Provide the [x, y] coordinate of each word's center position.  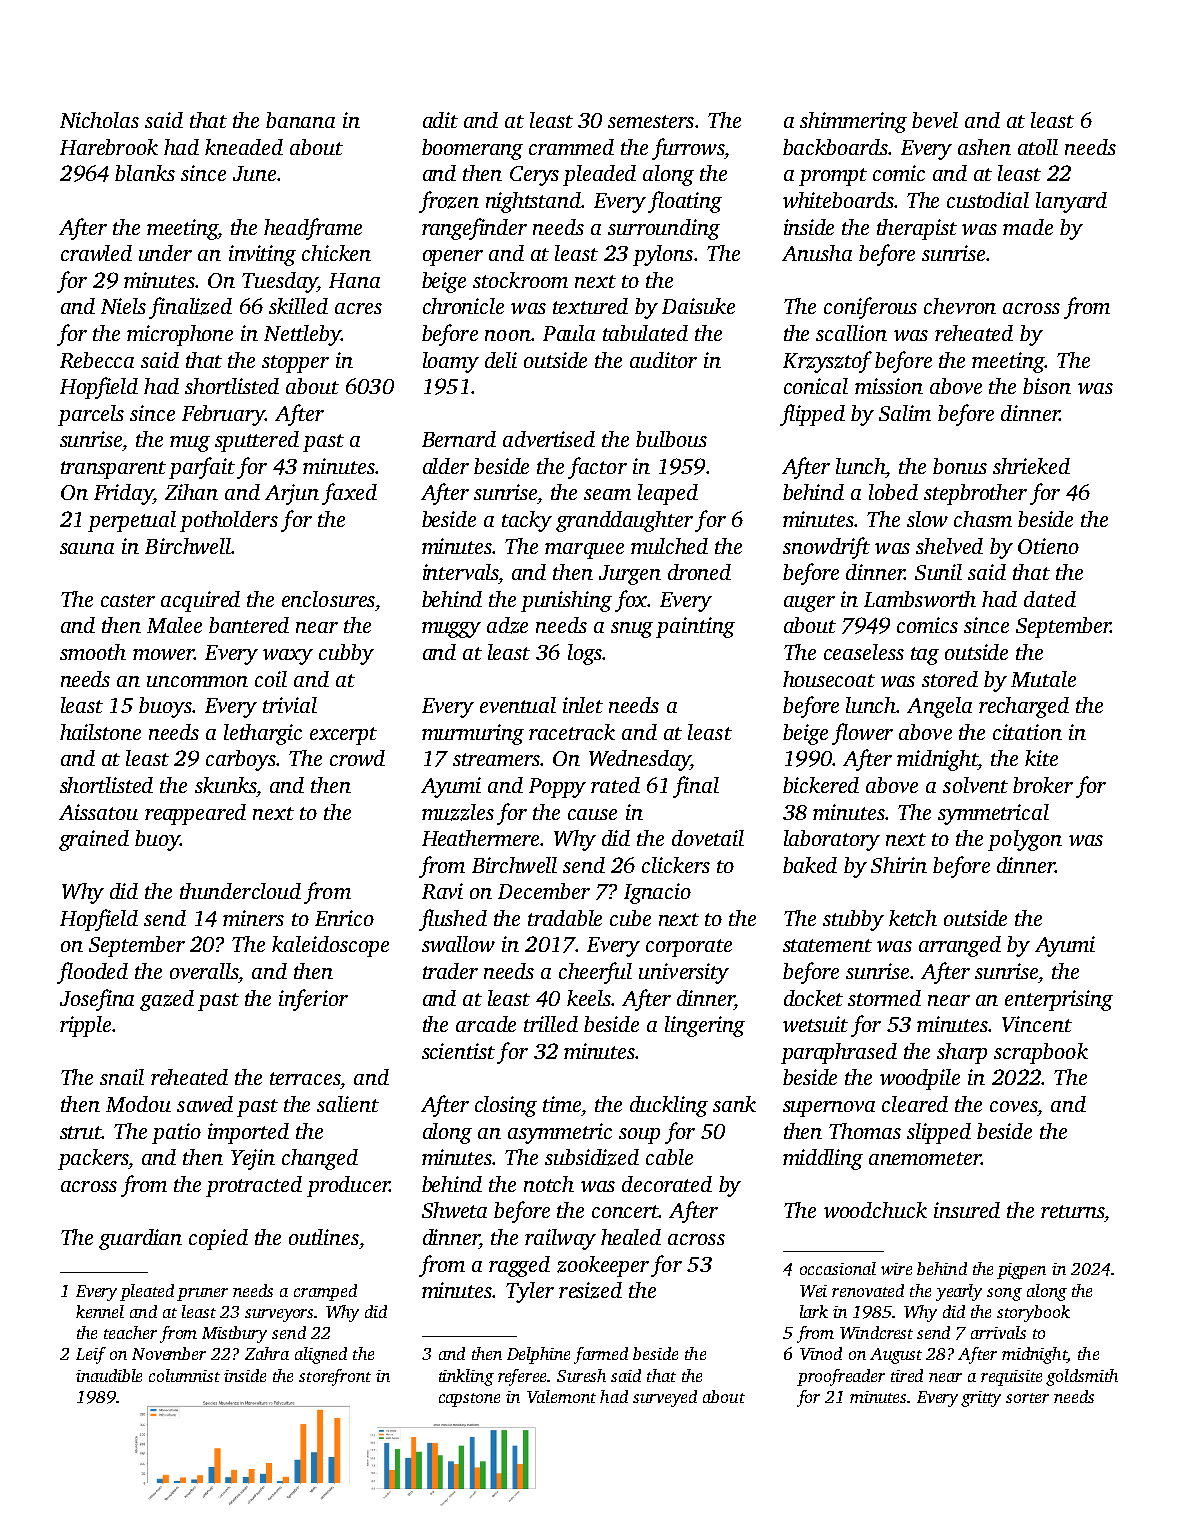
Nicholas [99, 120]
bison [1047, 386]
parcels [91, 415]
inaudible [109, 1375]
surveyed [665, 1398]
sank [734, 1104]
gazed [167, 1000]
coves [1013, 1106]
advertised [549, 439]
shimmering [853, 122]
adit [440, 120]
